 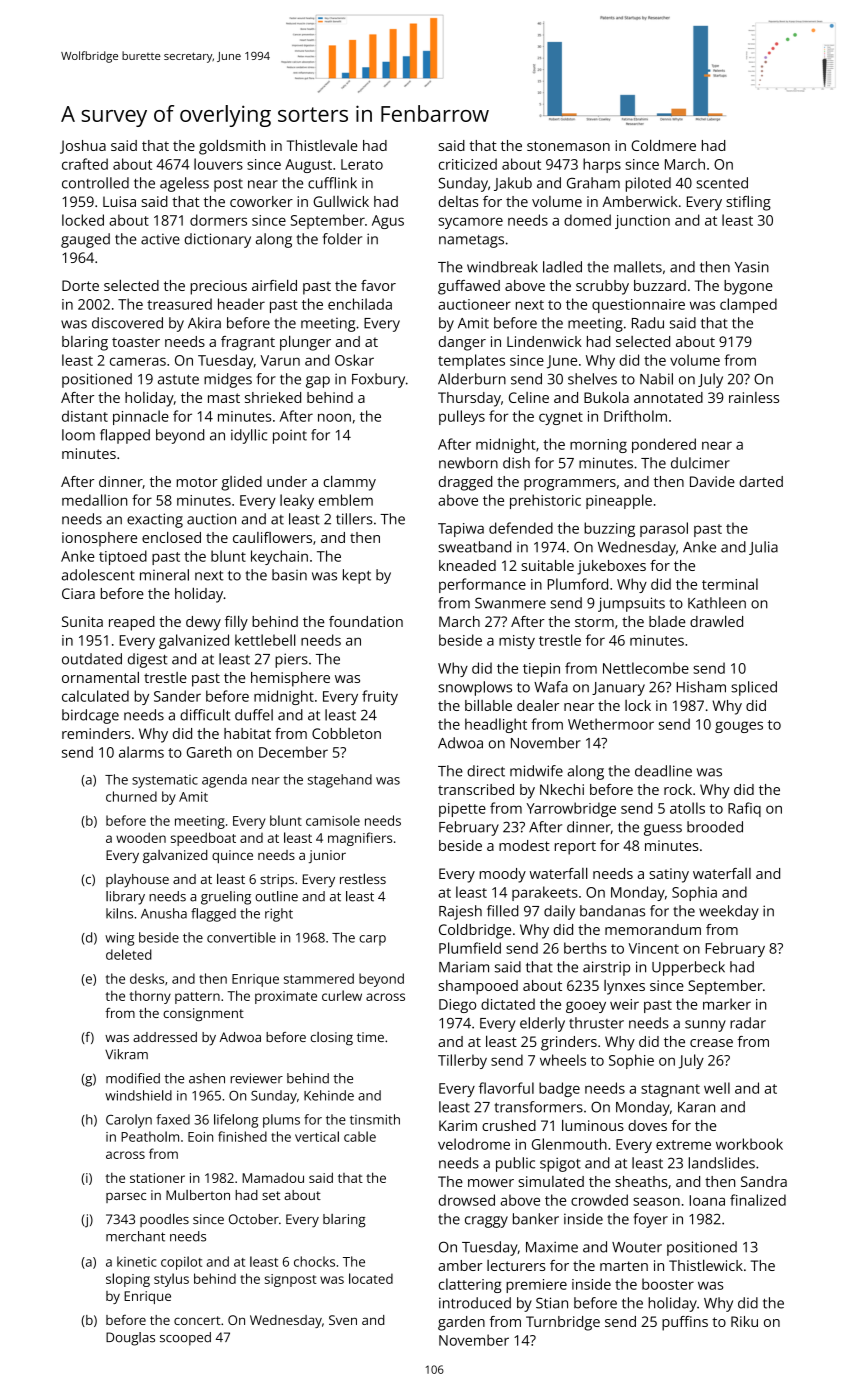 I want to click on spliced, so click(x=754, y=688).
